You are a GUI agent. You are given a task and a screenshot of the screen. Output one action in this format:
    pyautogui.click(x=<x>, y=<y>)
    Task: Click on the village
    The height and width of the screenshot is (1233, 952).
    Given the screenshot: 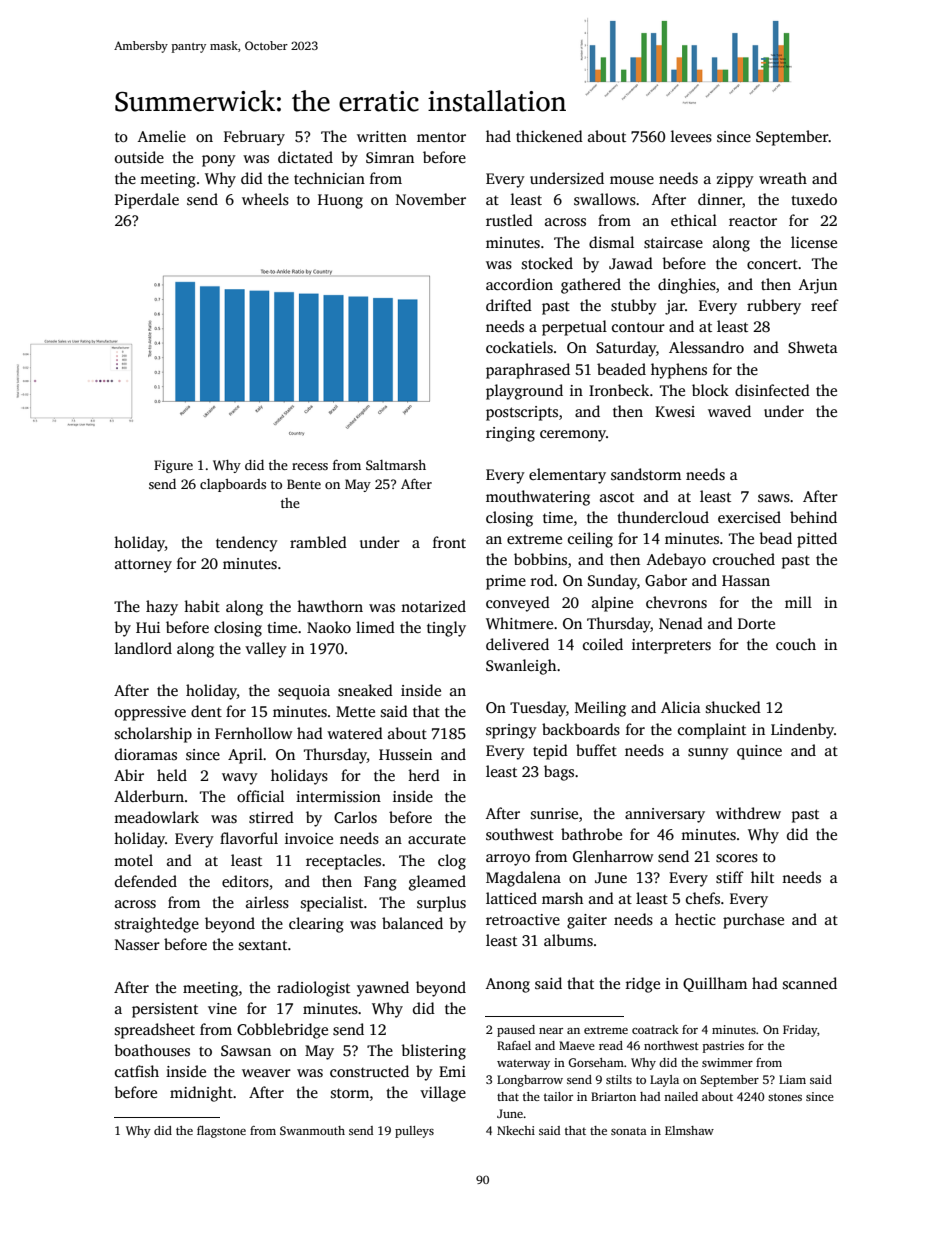 What is the action you would take?
    pyautogui.click(x=443, y=1094)
